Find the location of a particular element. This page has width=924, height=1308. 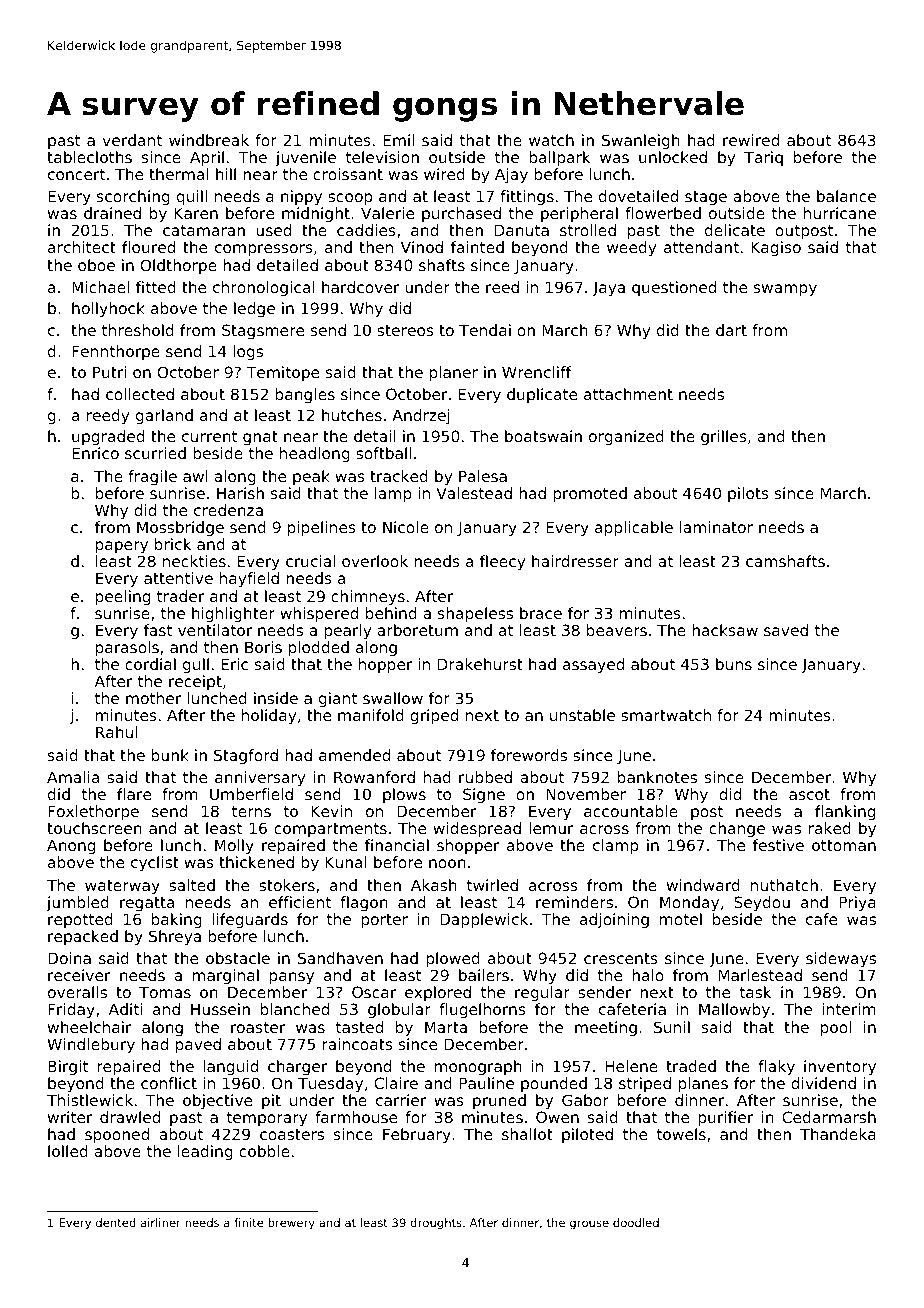

droughts is located at coordinates (436, 1224).
